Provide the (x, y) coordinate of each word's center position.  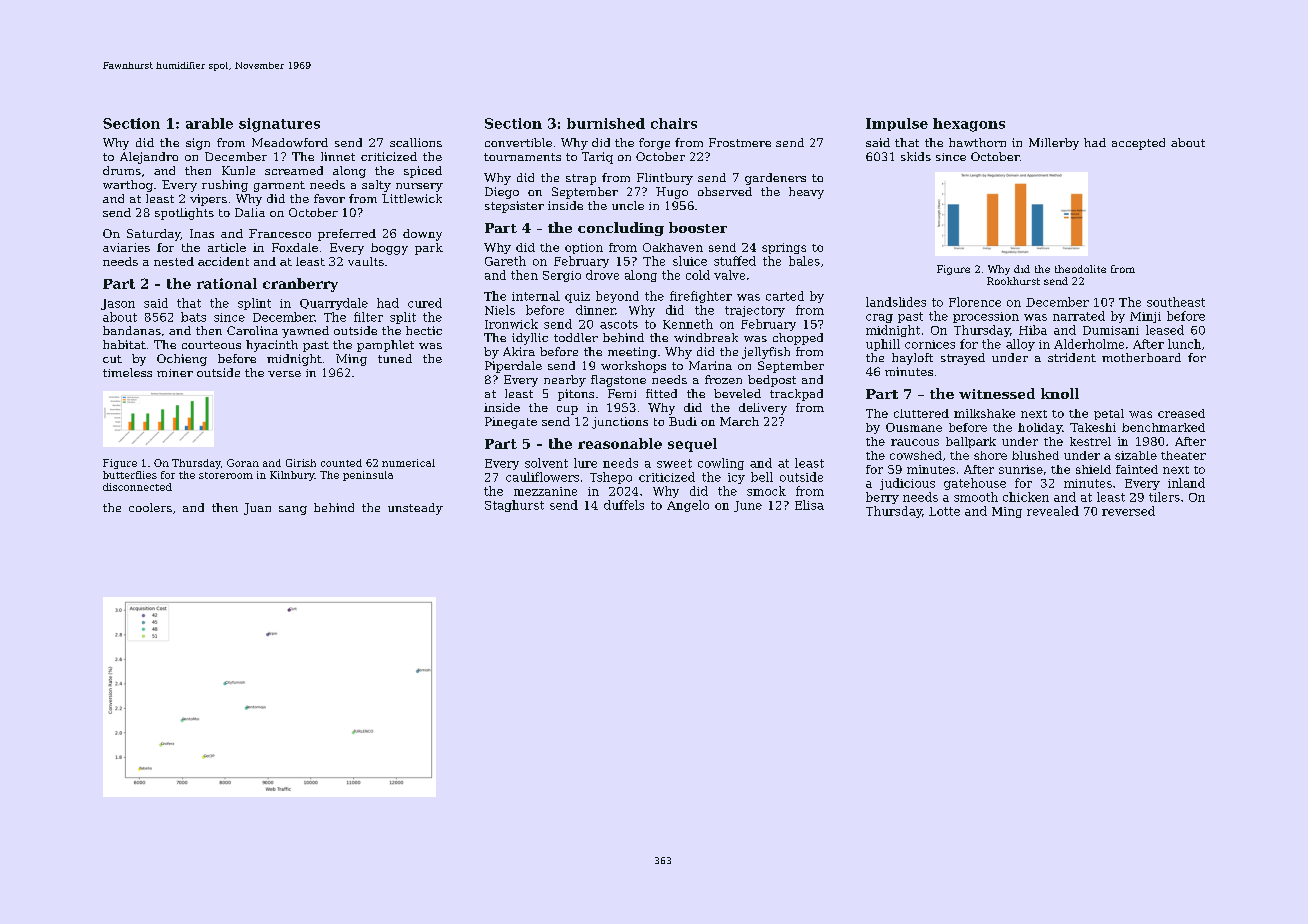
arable (209, 123)
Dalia (250, 212)
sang (293, 510)
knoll (1060, 393)
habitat (124, 344)
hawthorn (977, 142)
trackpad (796, 395)
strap (581, 179)
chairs (674, 123)
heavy (806, 193)
